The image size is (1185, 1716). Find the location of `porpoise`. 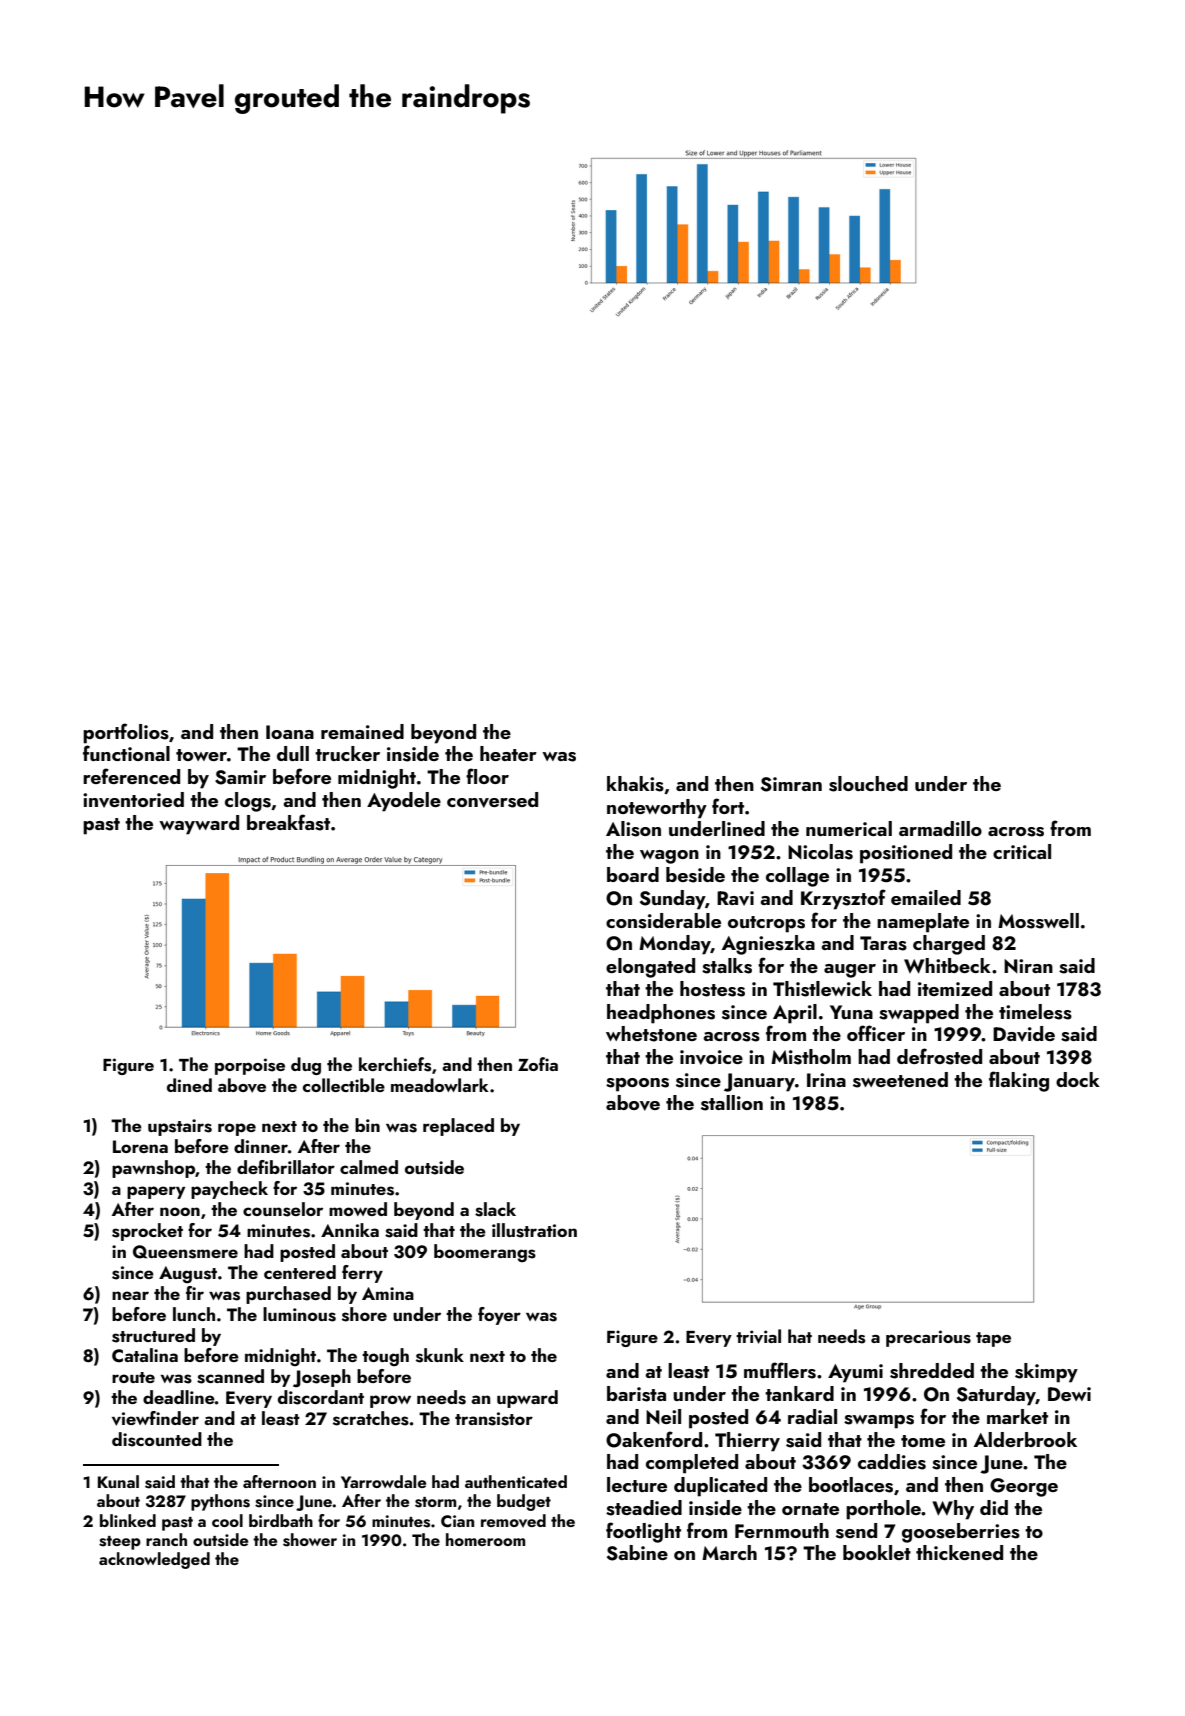

porpoise is located at coordinates (250, 1066).
